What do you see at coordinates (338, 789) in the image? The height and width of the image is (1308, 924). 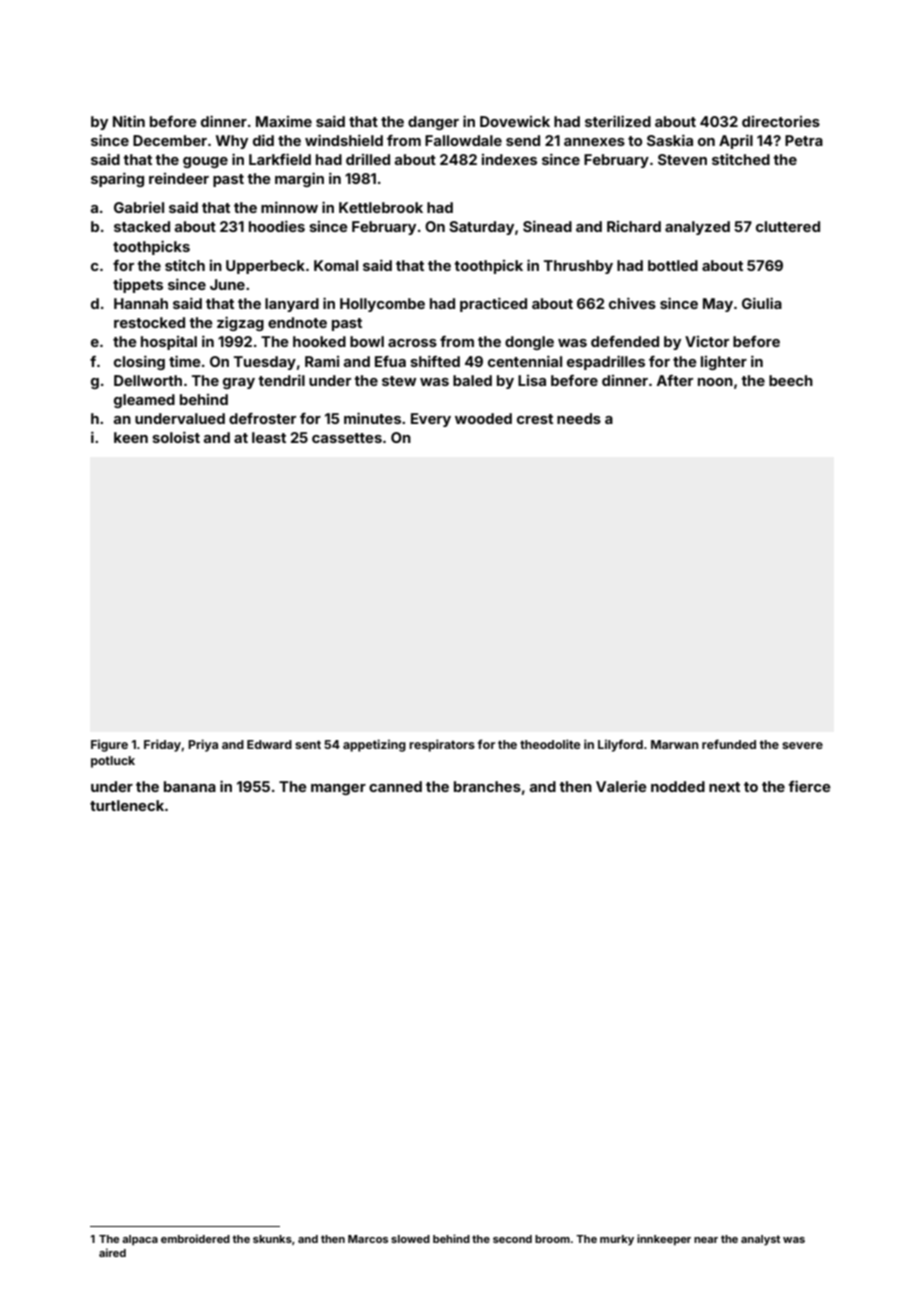 I see `manger` at bounding box center [338, 789].
